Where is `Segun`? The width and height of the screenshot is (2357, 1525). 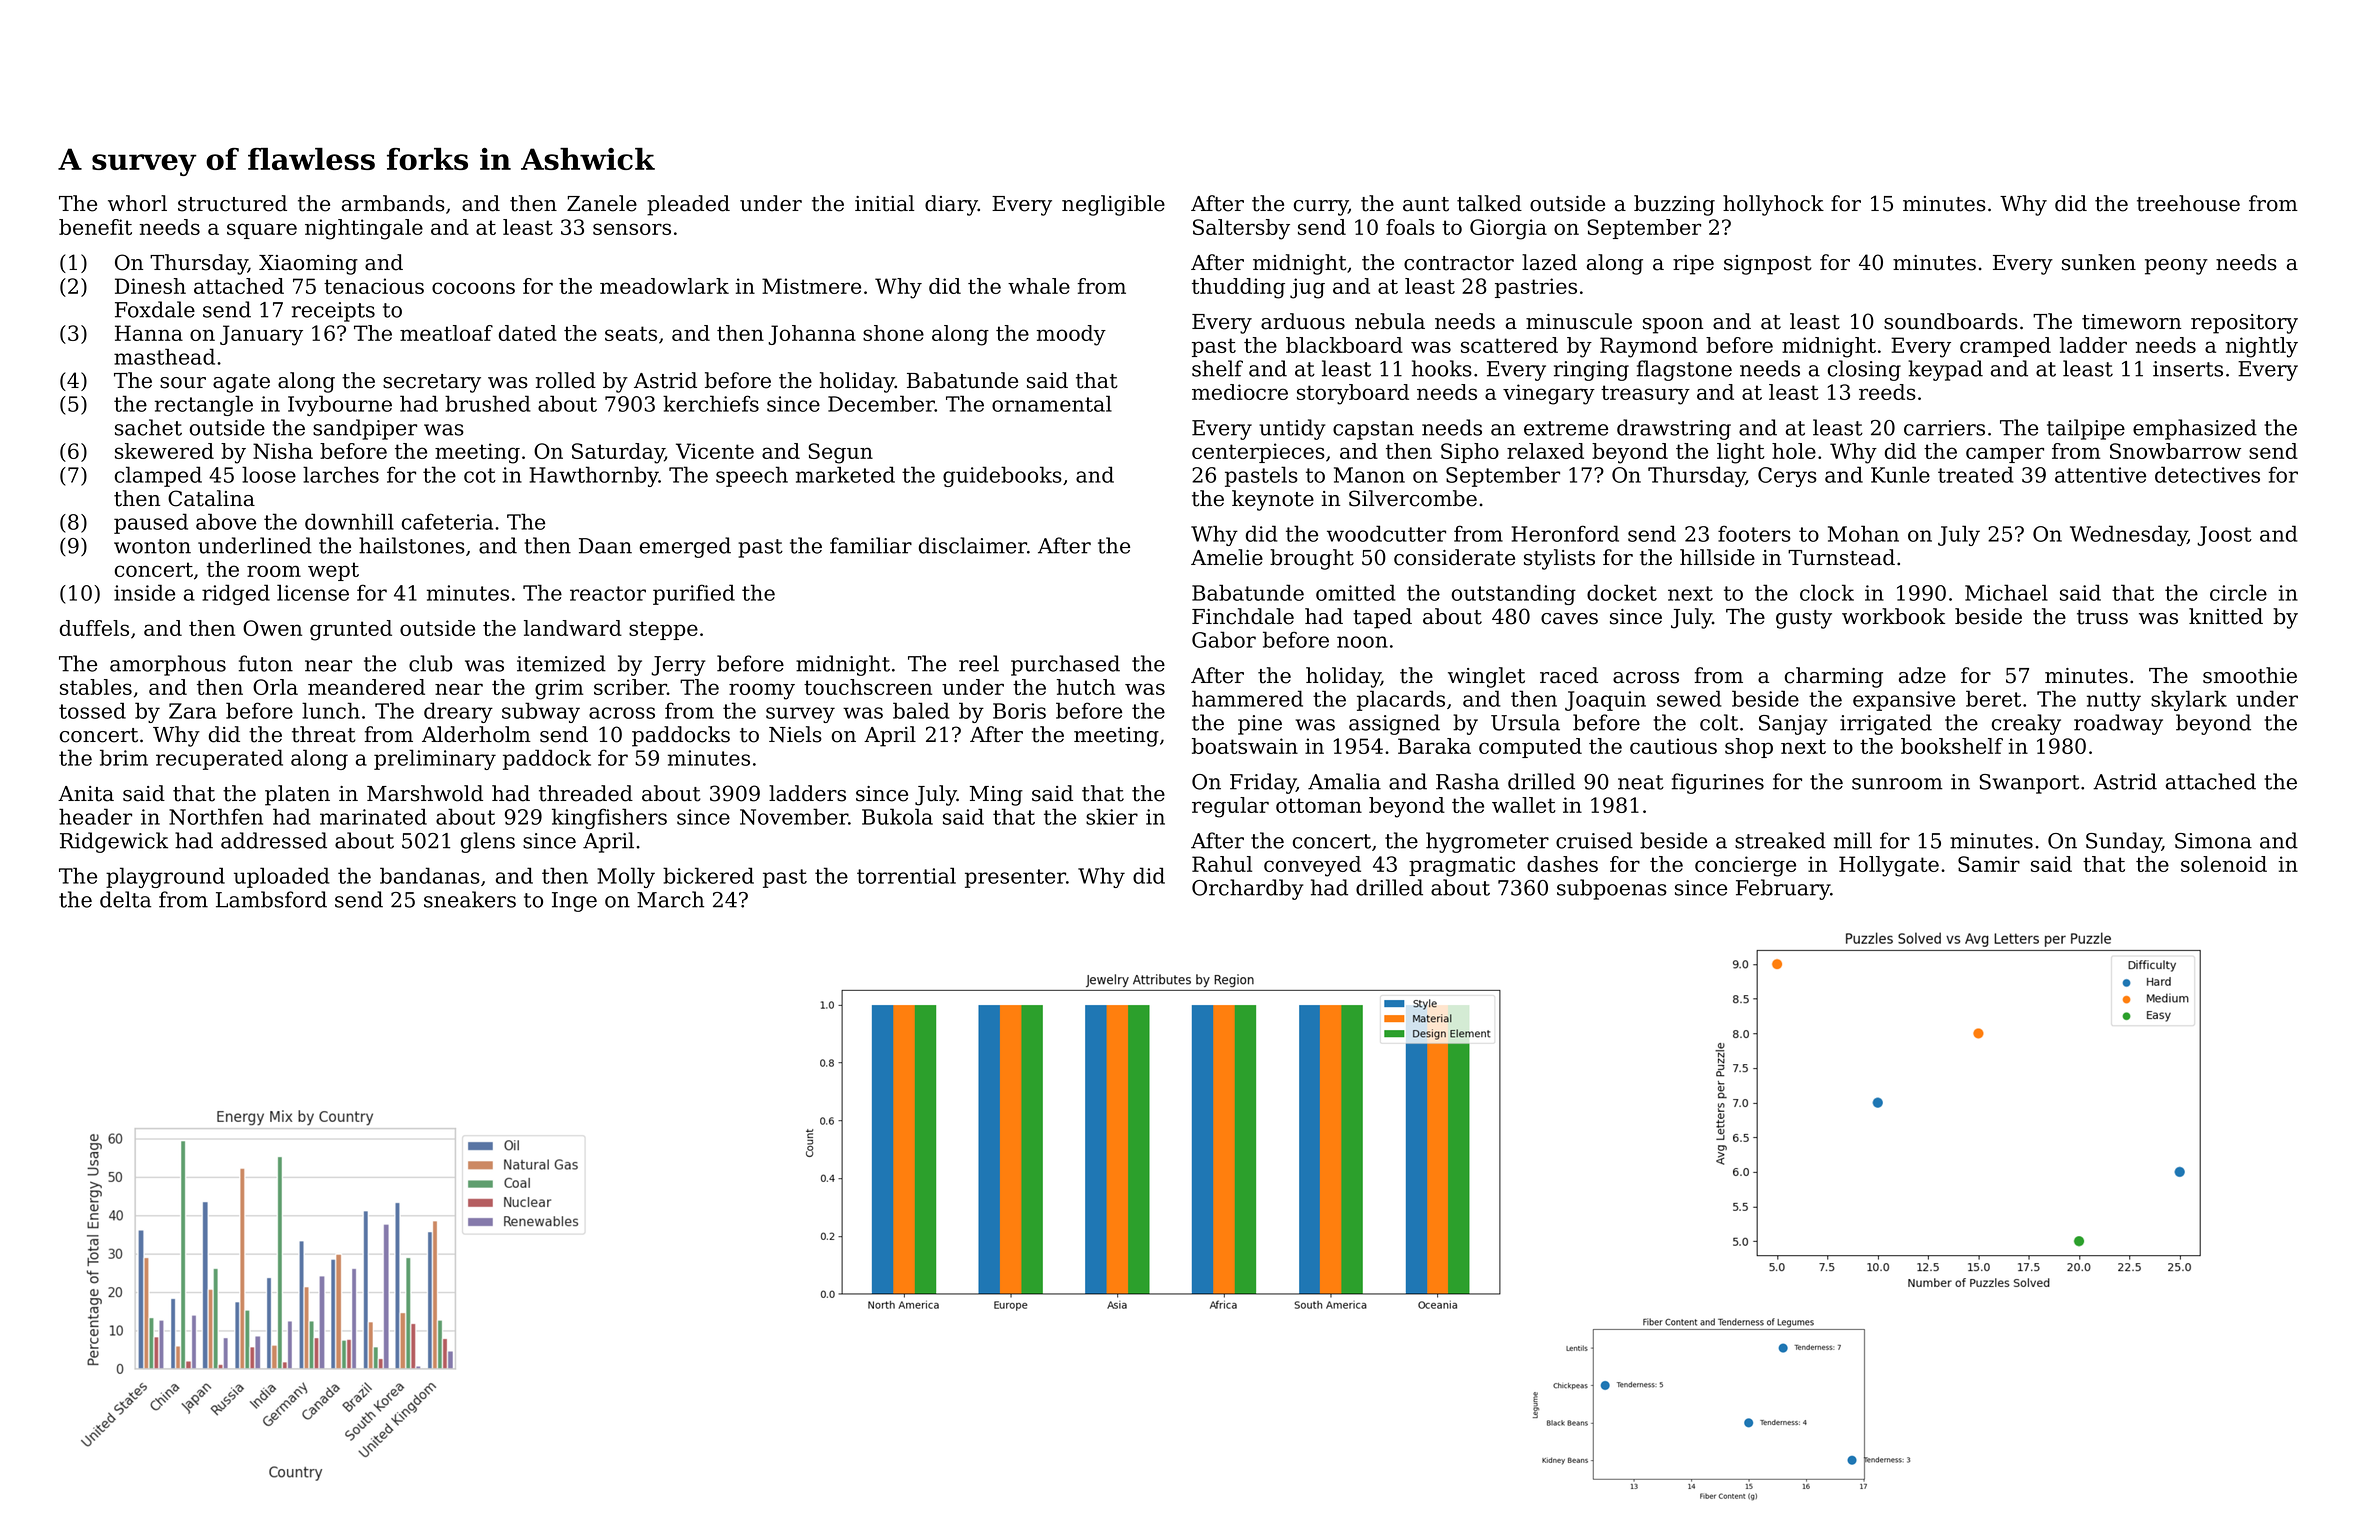
Segun is located at coordinates (840, 453).
